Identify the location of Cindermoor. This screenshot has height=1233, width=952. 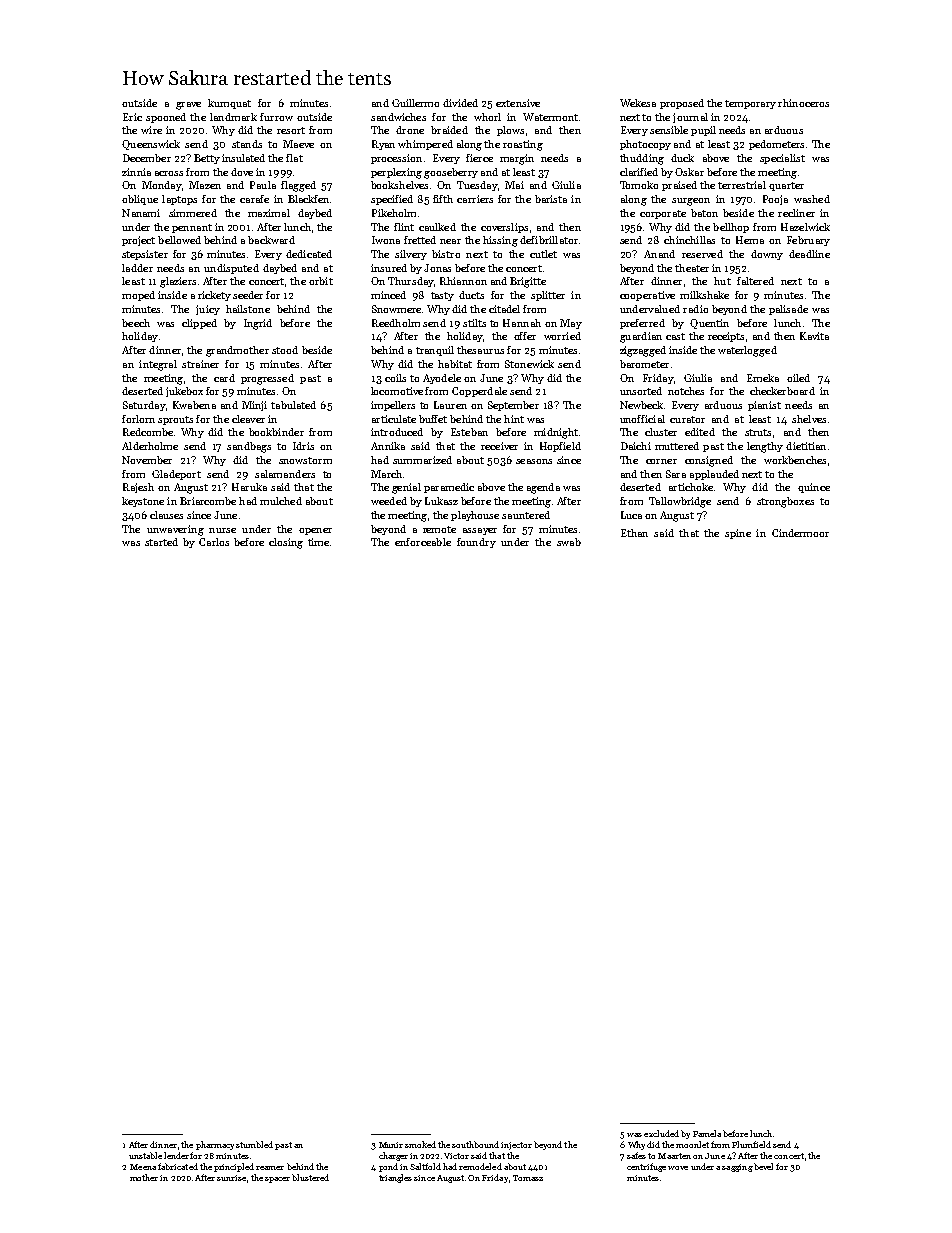
(800, 533).
